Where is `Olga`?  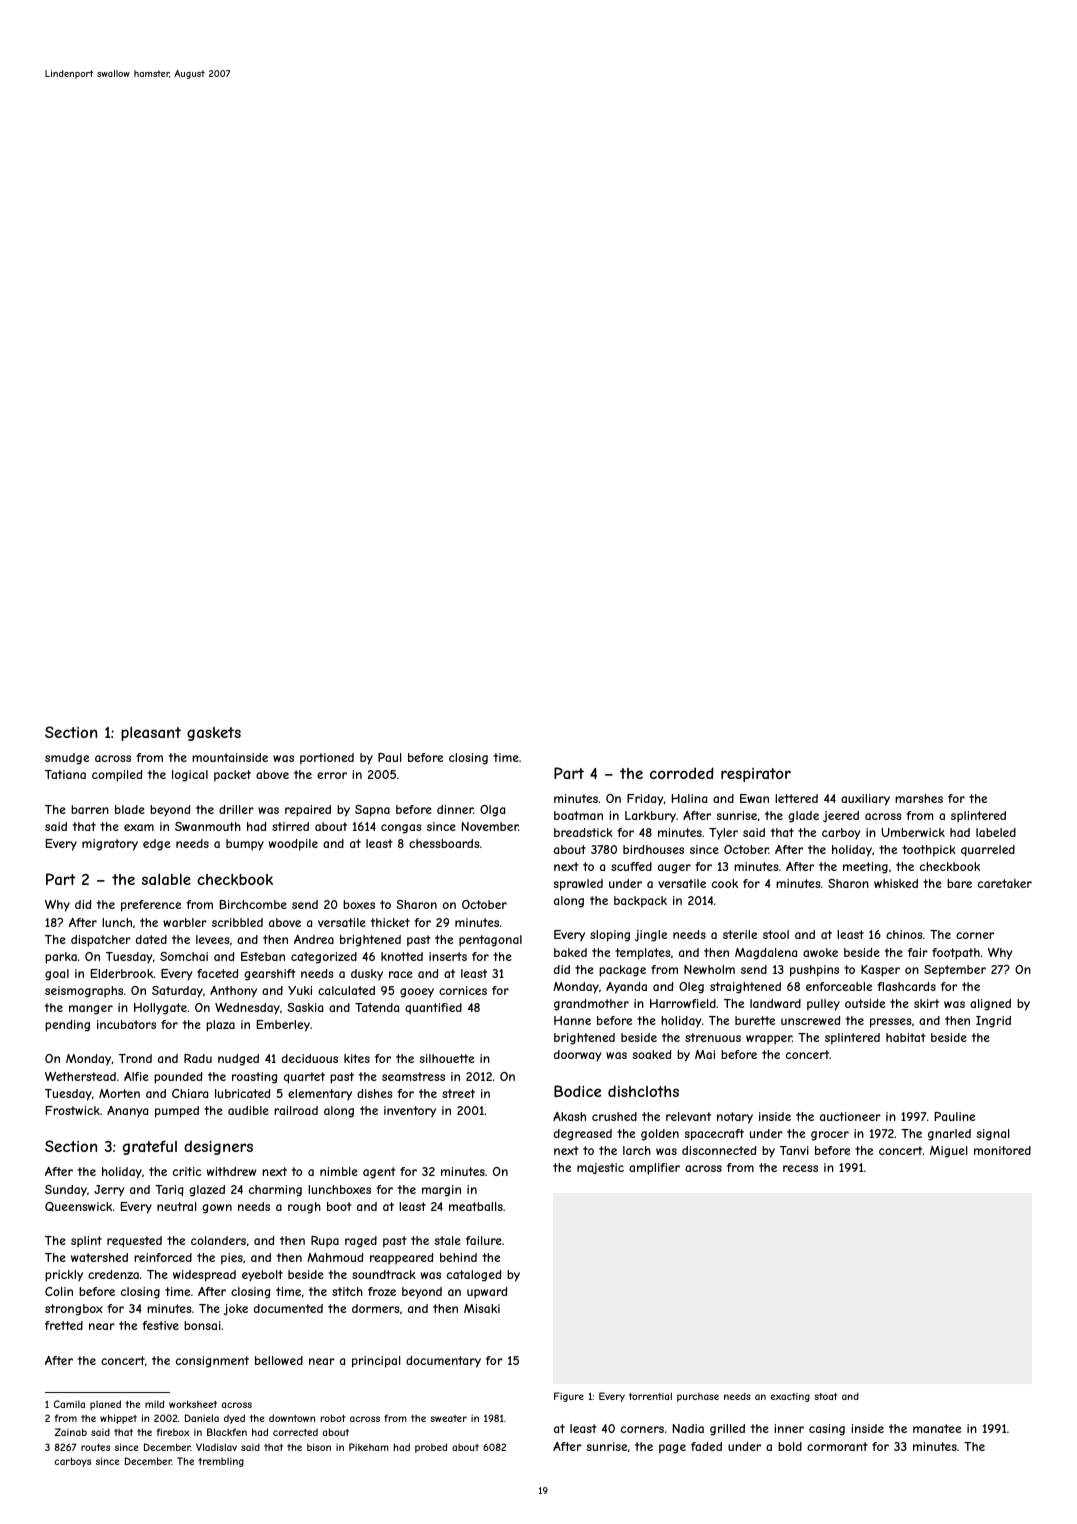
Olga is located at coordinates (492, 811).
